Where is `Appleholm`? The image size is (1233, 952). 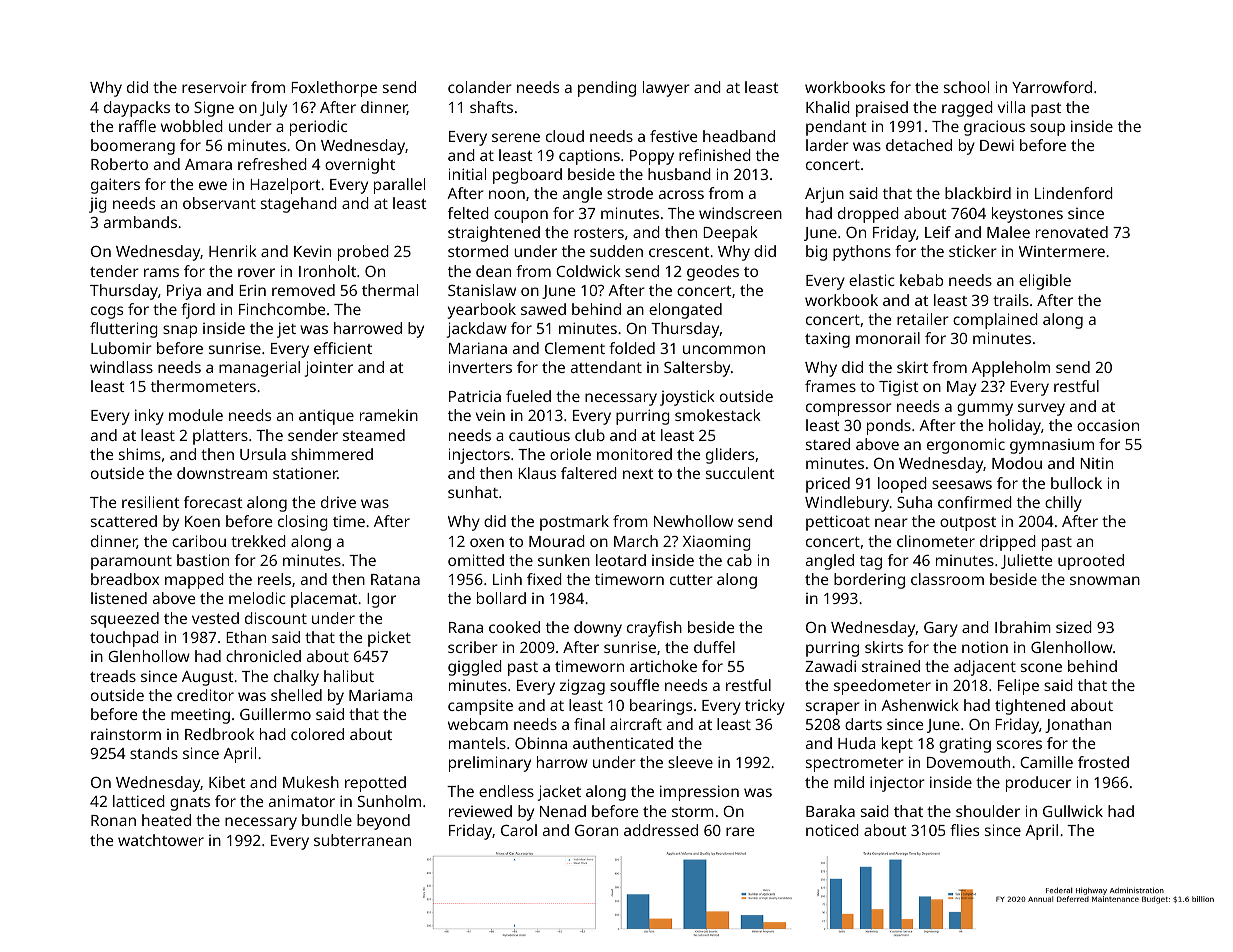 Appleholm is located at coordinates (1011, 369).
